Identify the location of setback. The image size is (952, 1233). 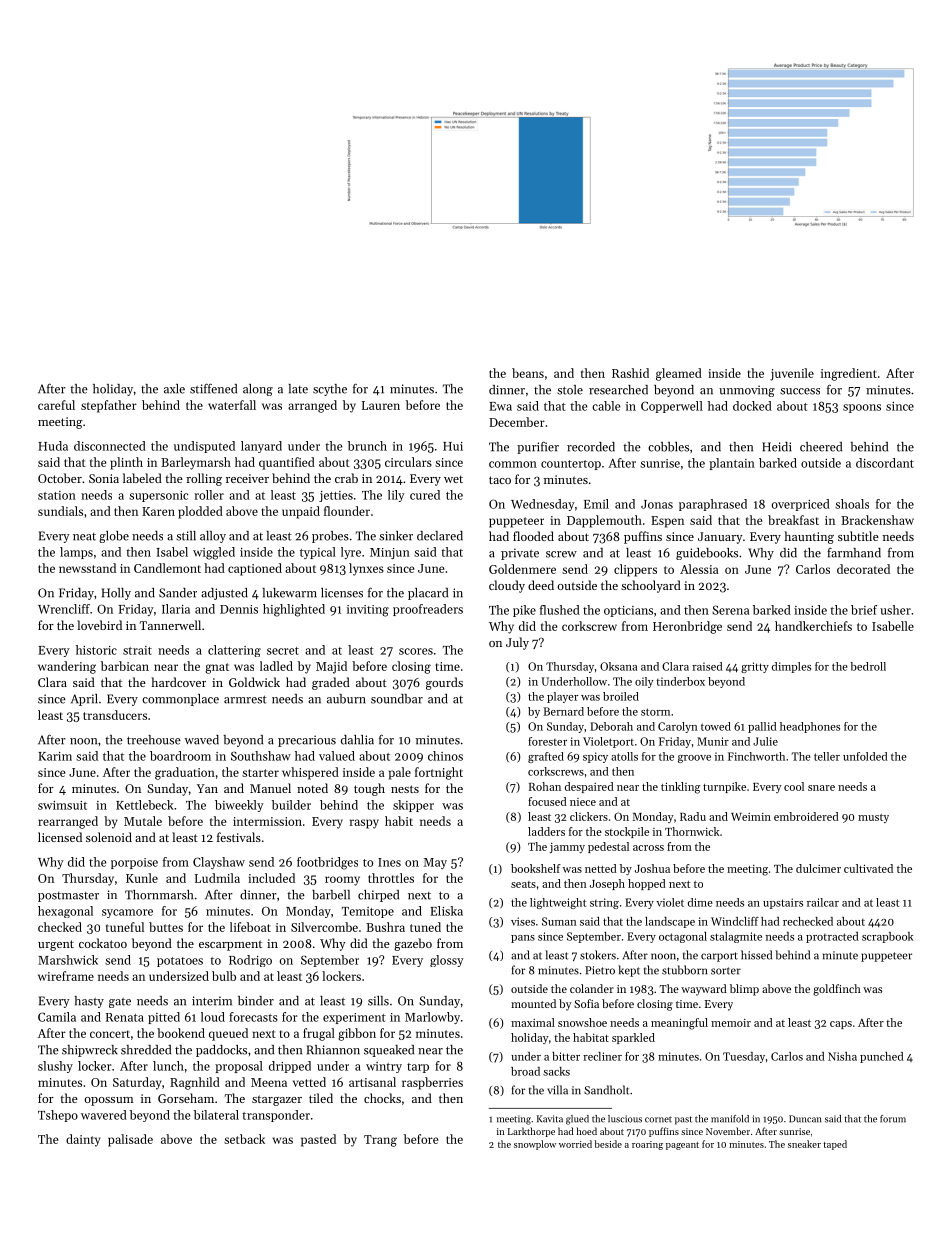
(244, 1139).
